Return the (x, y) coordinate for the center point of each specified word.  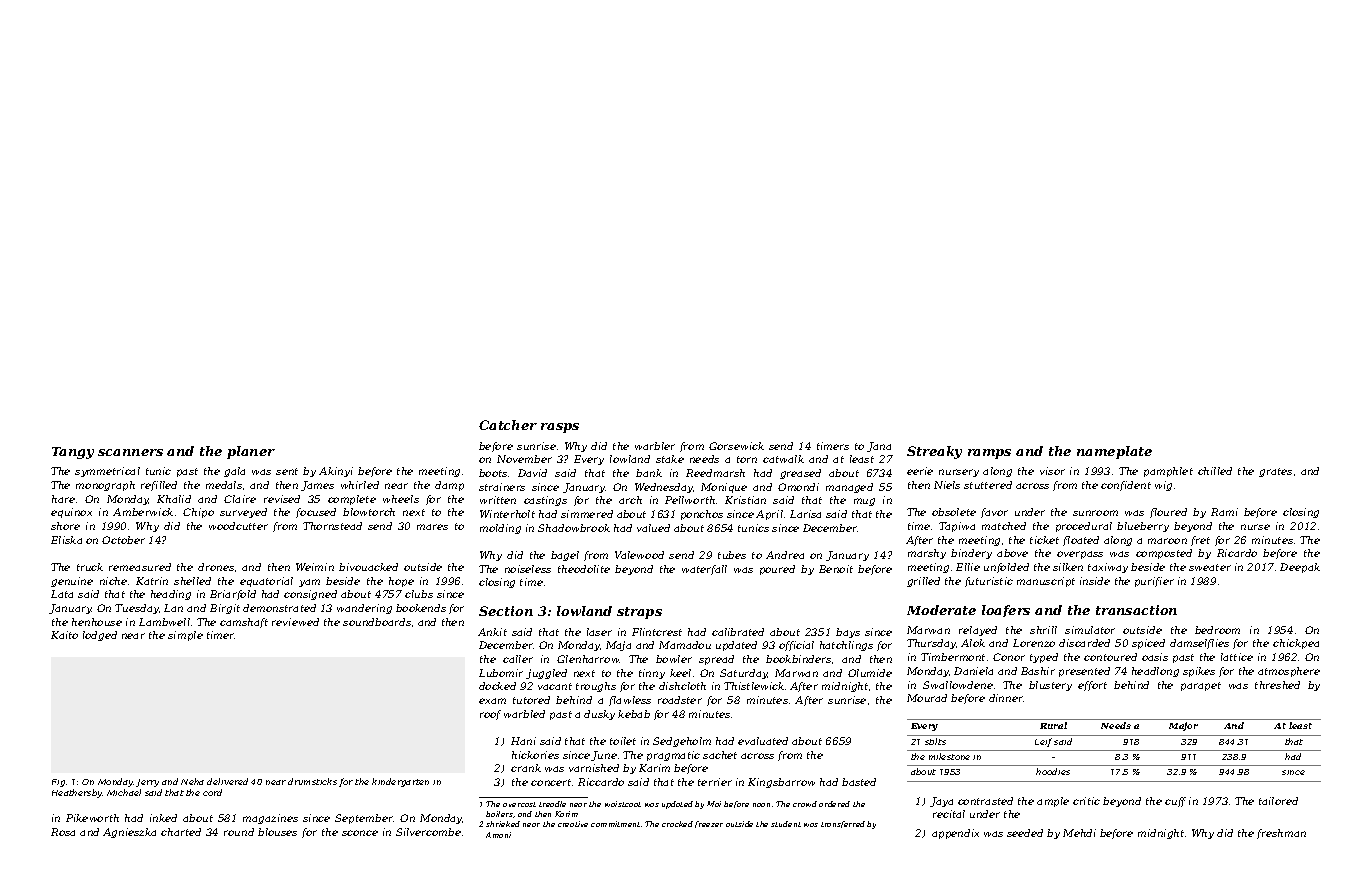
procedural (1084, 527)
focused (316, 513)
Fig (58, 783)
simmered (587, 514)
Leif (1043, 742)
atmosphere (1289, 672)
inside (1095, 581)
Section (506, 611)
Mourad (927, 698)
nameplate (1114, 452)
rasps (560, 428)
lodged (100, 636)
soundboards (377, 622)
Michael (124, 792)
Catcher (508, 425)
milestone (949, 756)
